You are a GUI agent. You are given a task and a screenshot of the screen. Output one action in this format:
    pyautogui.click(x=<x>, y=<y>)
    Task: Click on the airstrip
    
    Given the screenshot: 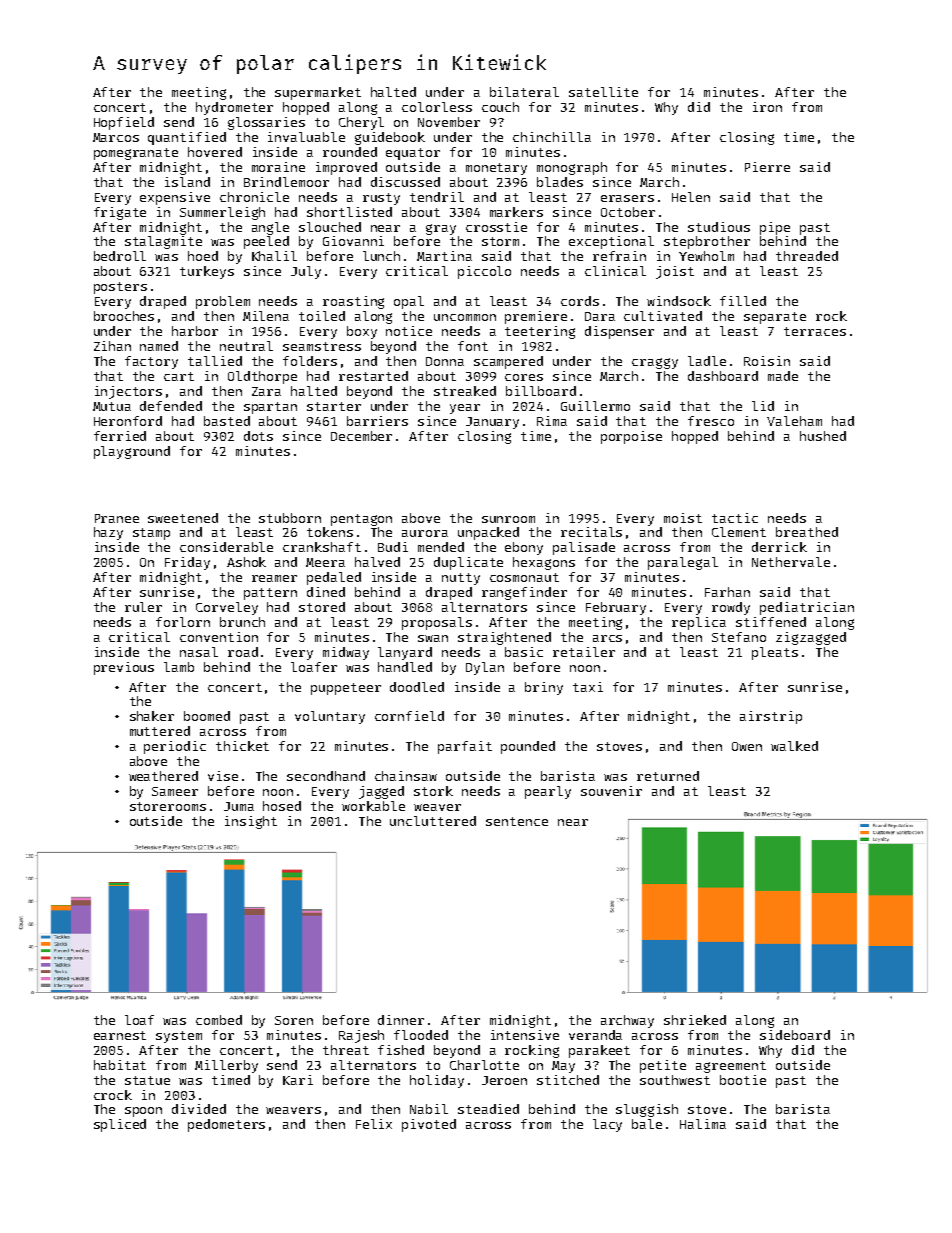 What is the action you would take?
    pyautogui.click(x=771, y=717)
